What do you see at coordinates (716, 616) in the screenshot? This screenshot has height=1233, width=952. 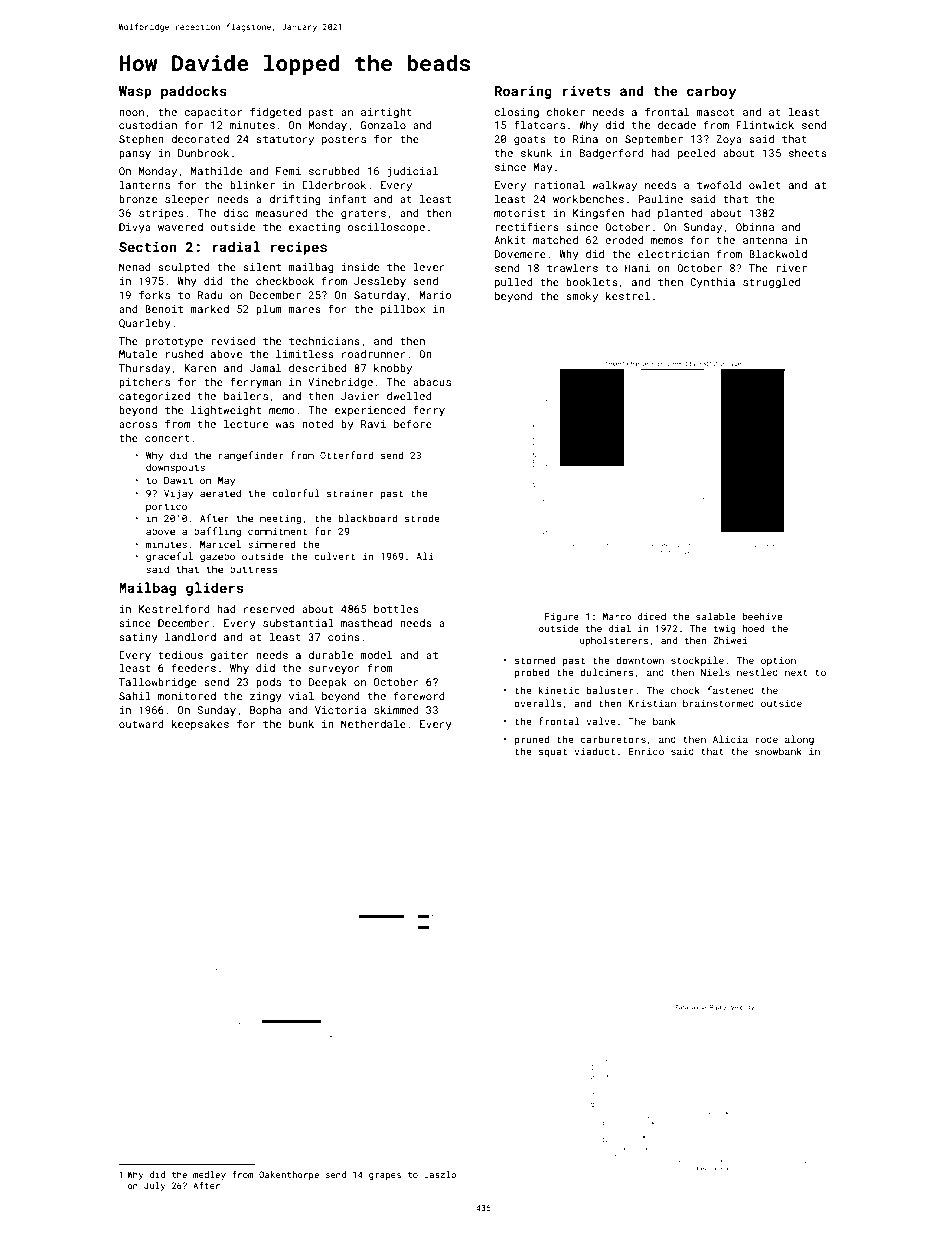 I see `salable` at bounding box center [716, 616].
